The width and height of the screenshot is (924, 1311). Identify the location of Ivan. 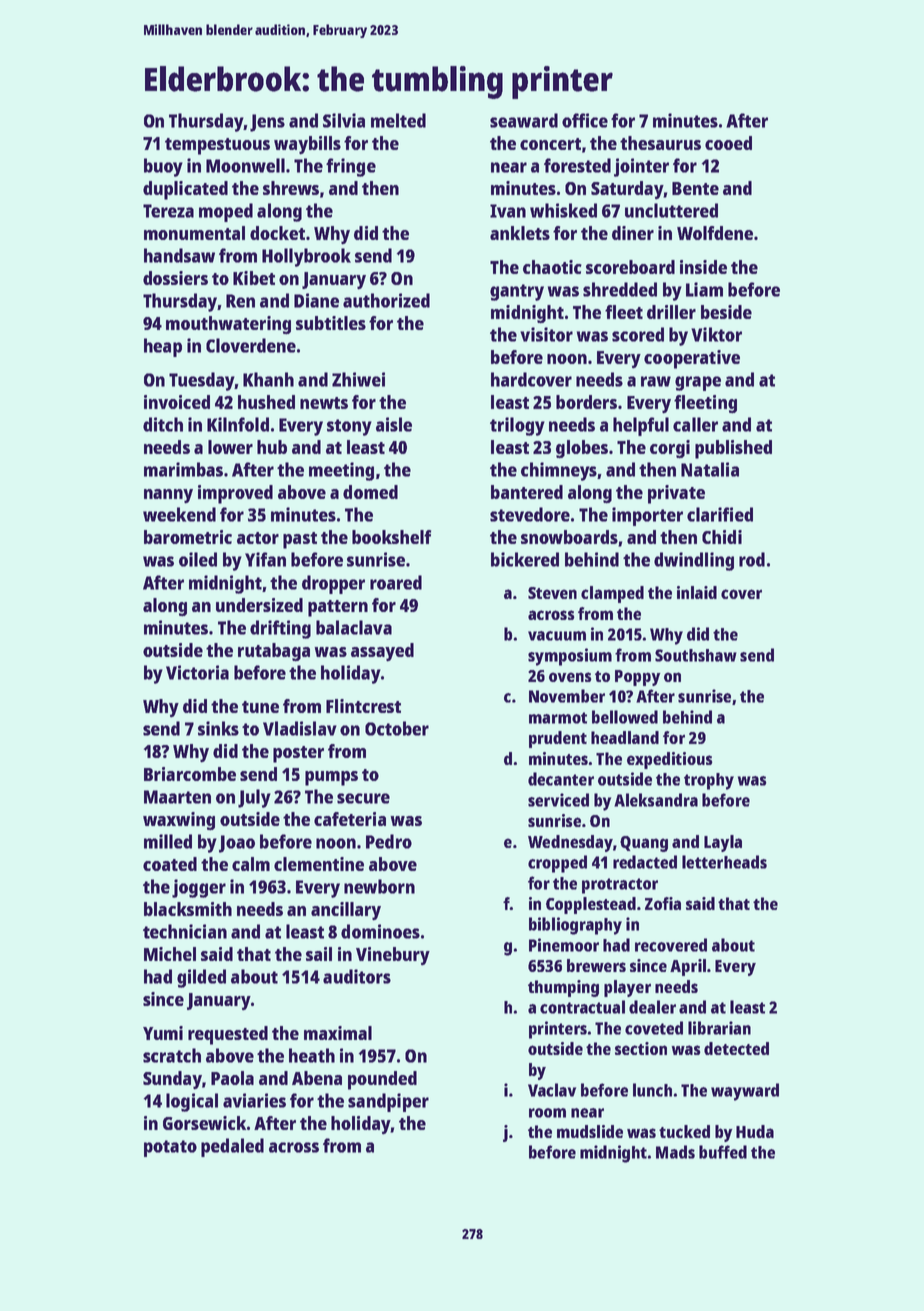
(508, 211).
